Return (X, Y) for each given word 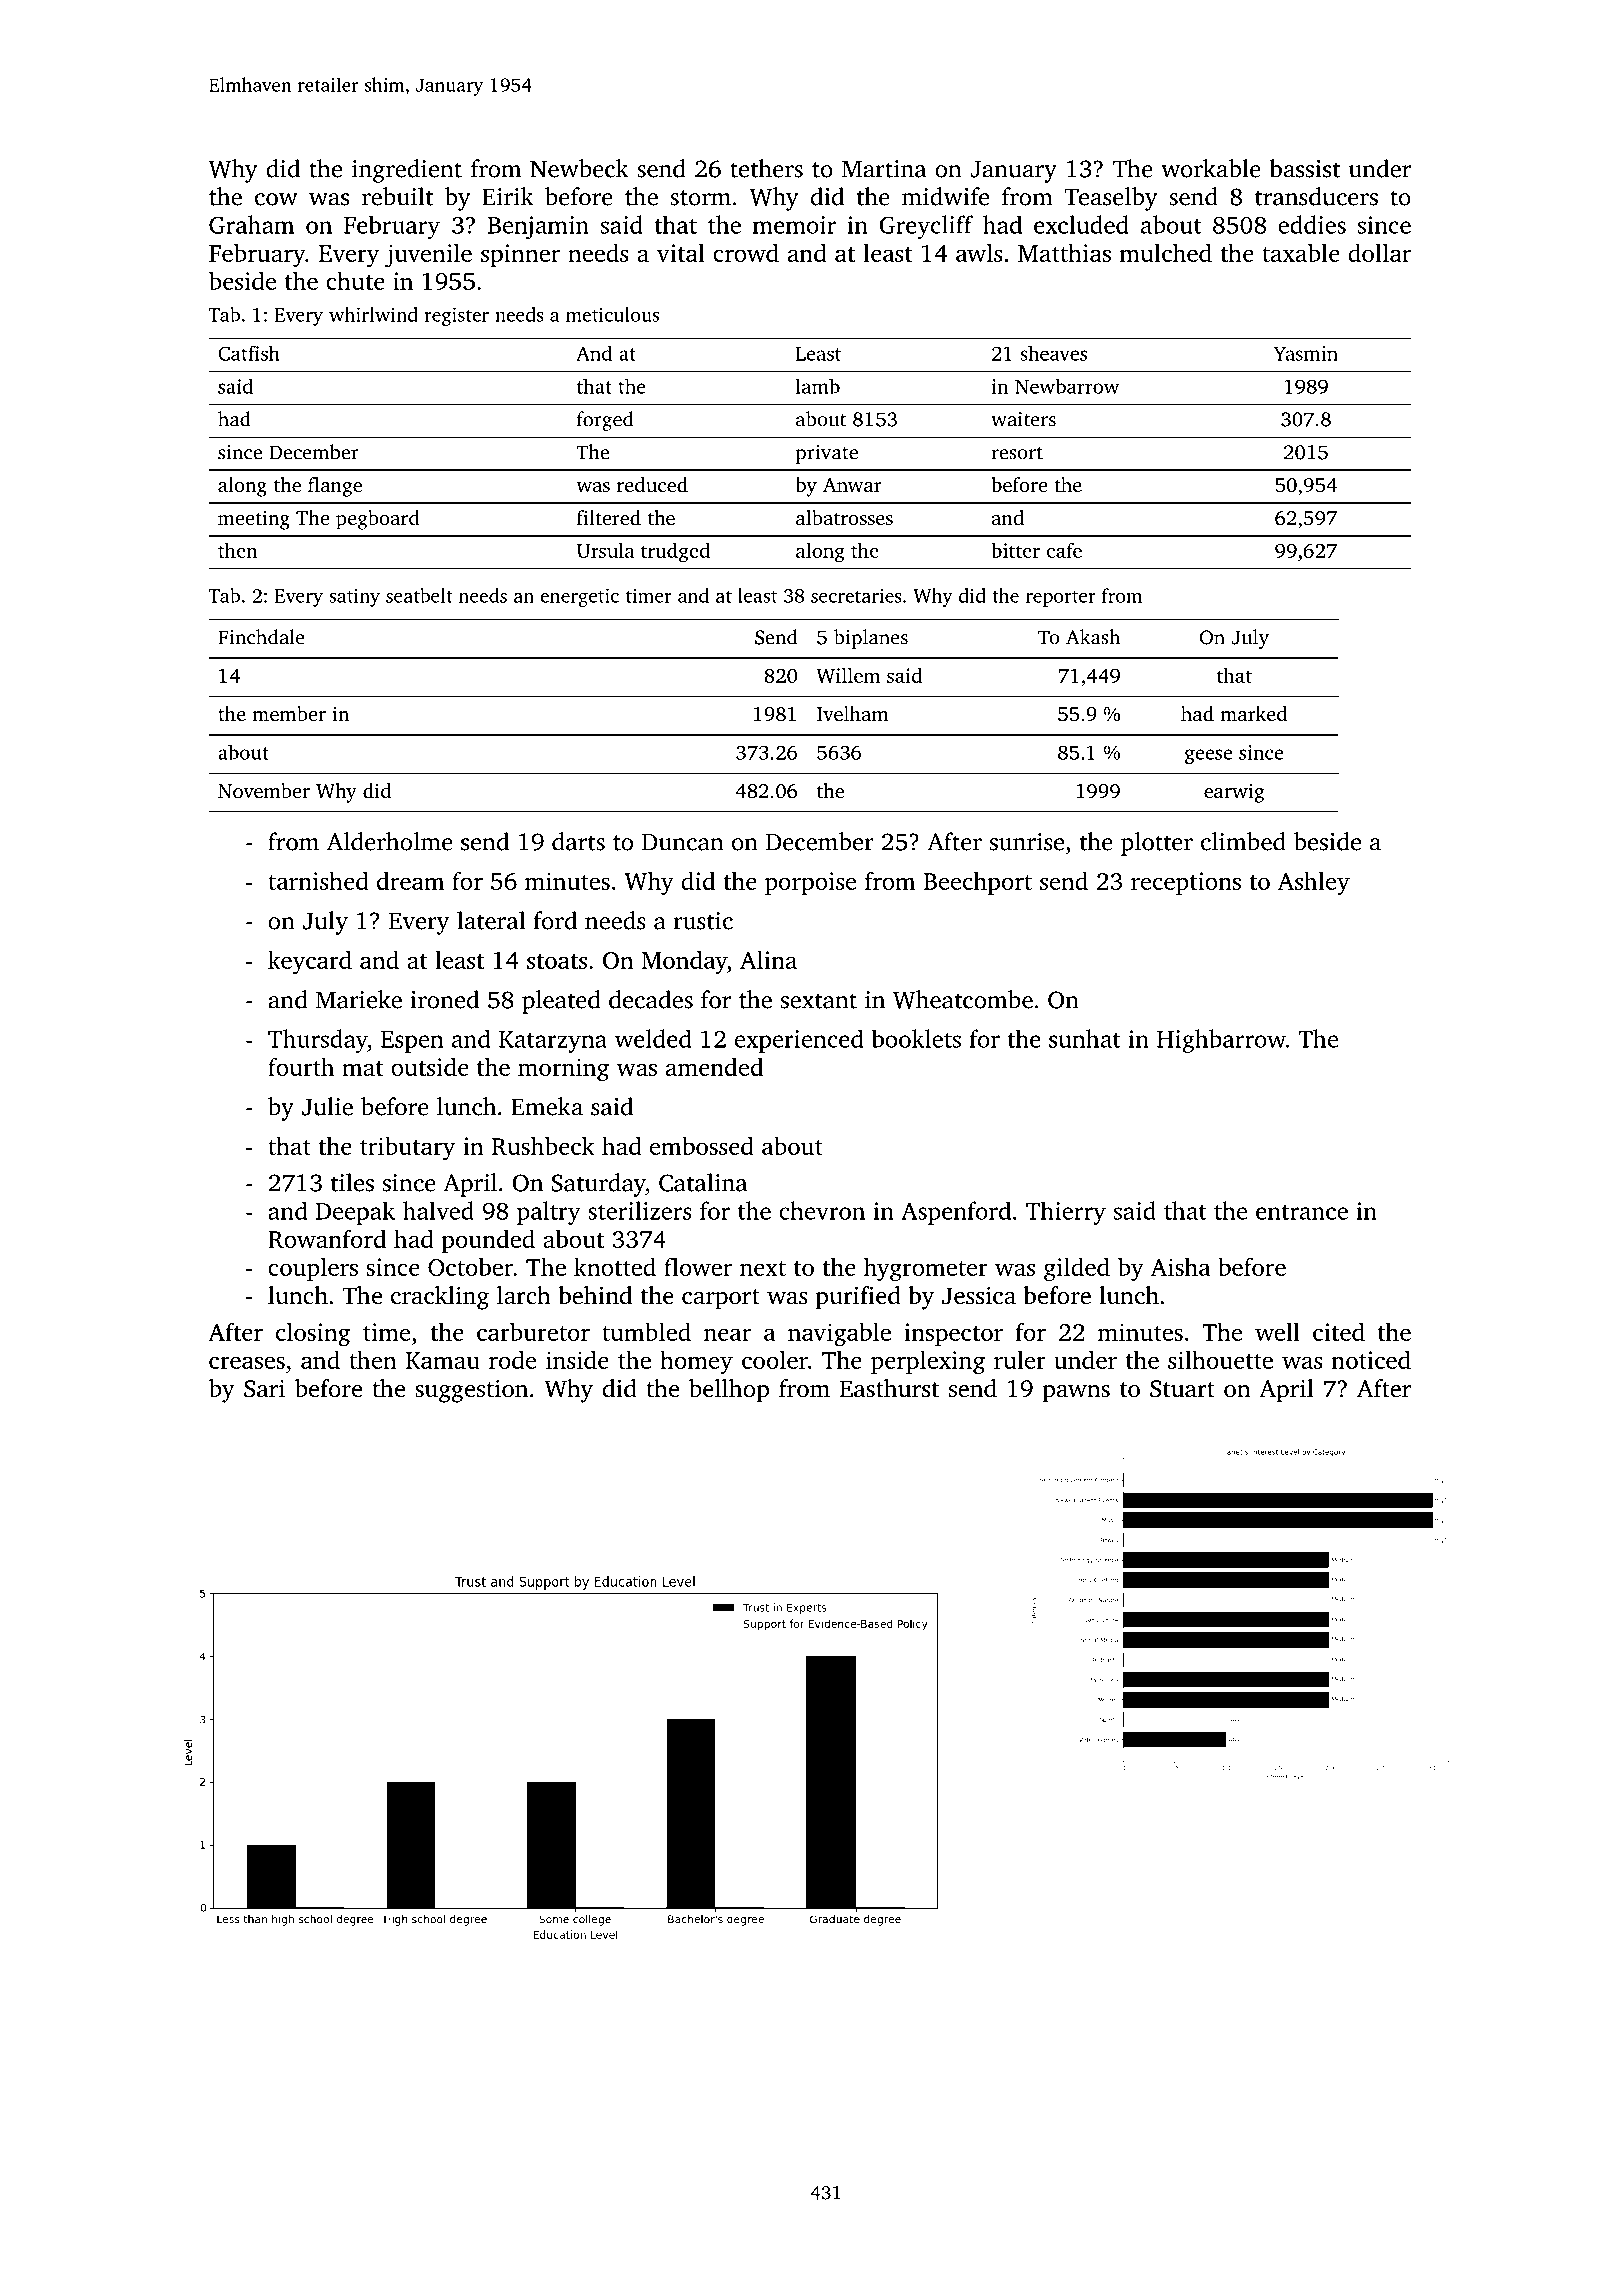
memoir (794, 225)
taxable (1301, 252)
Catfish (249, 353)
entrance (1302, 1212)
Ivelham (853, 713)
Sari (264, 1389)
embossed (702, 1145)
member (289, 713)
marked (1253, 713)
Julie (327, 1106)
